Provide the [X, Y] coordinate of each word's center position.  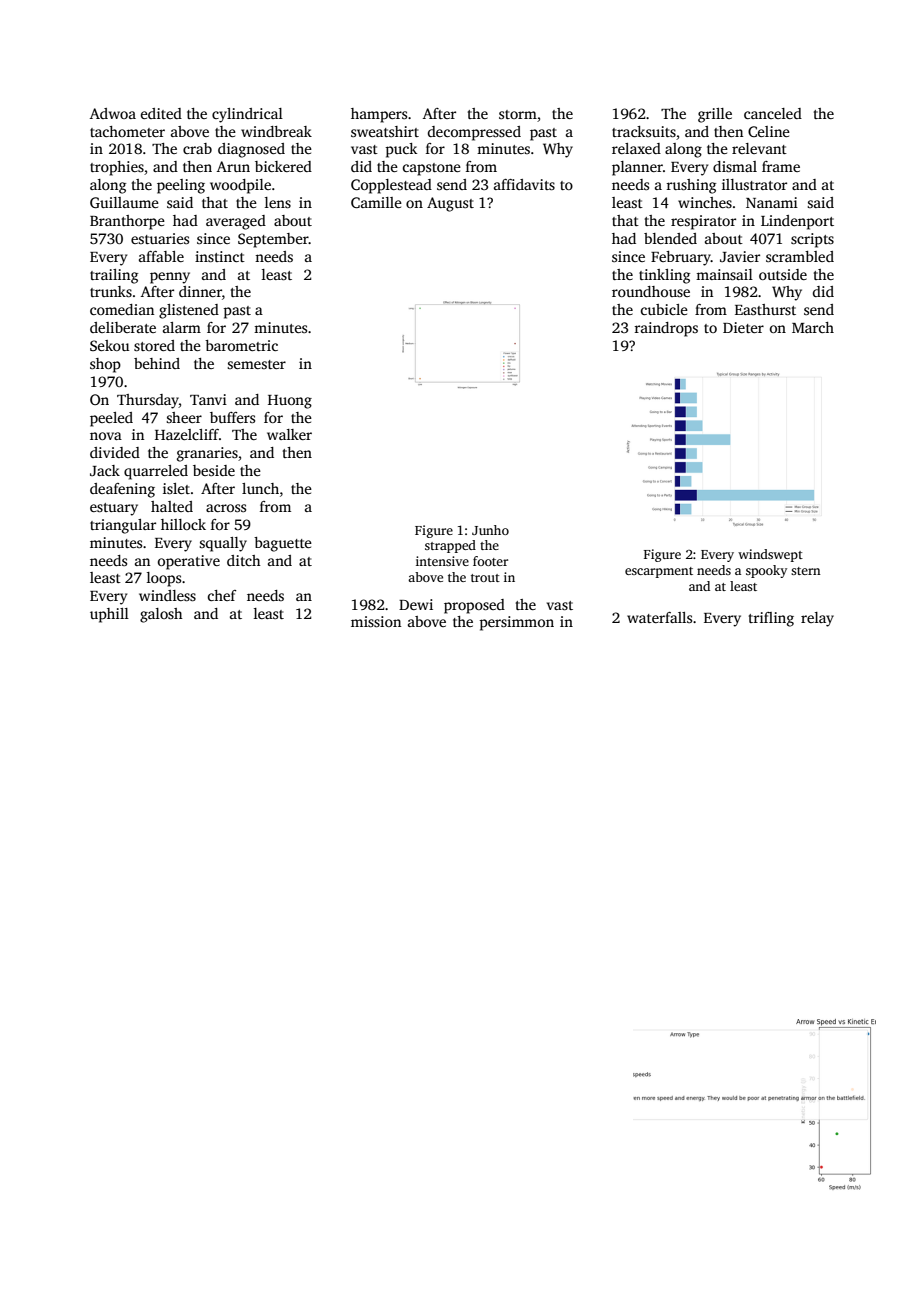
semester [256, 364]
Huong [290, 402]
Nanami [772, 202]
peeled [111, 419]
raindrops [666, 329]
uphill [109, 615]
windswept [770, 555]
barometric [241, 345]
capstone [432, 169]
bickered [283, 166]
